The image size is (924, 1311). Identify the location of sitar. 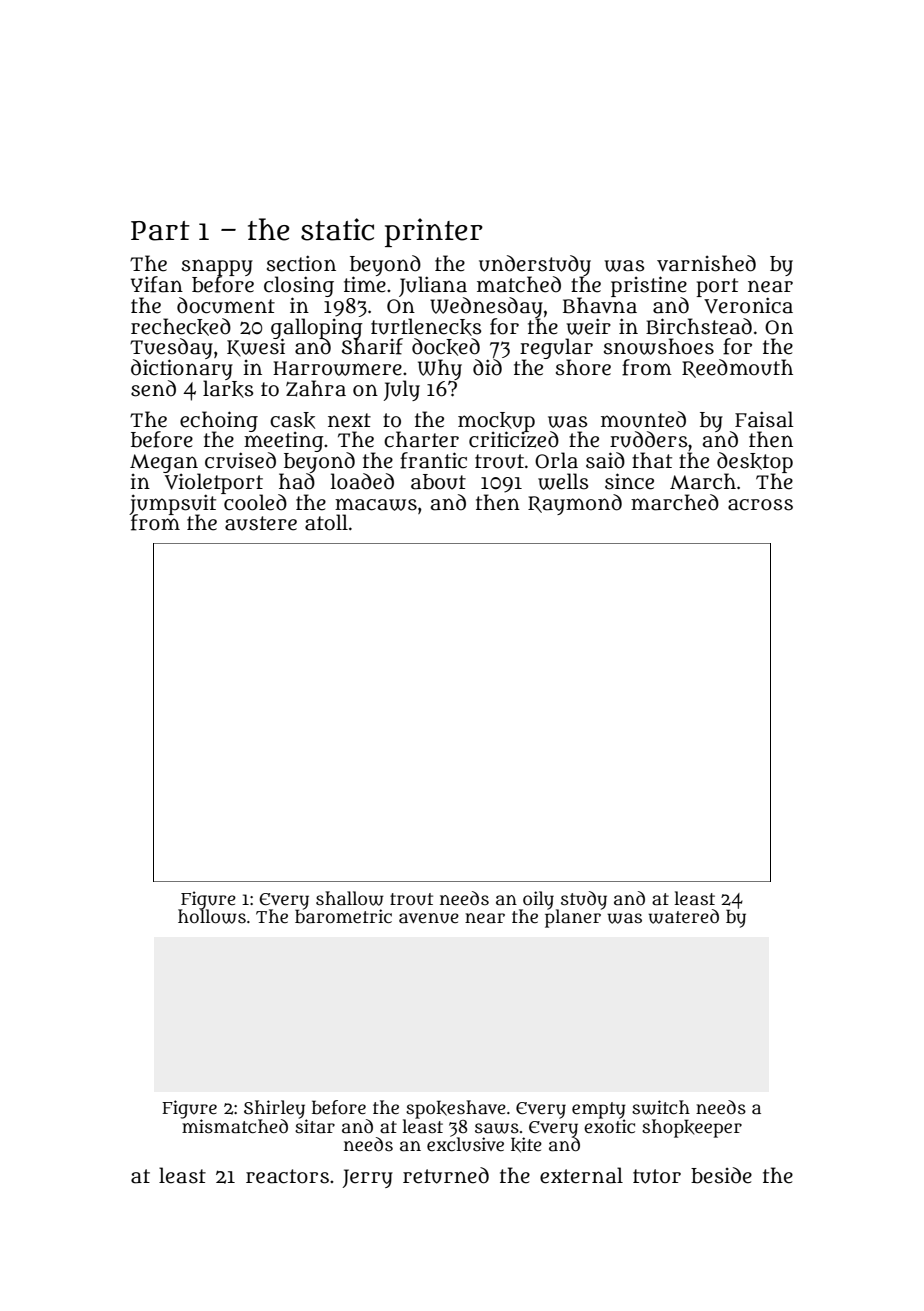
(315, 1126).
